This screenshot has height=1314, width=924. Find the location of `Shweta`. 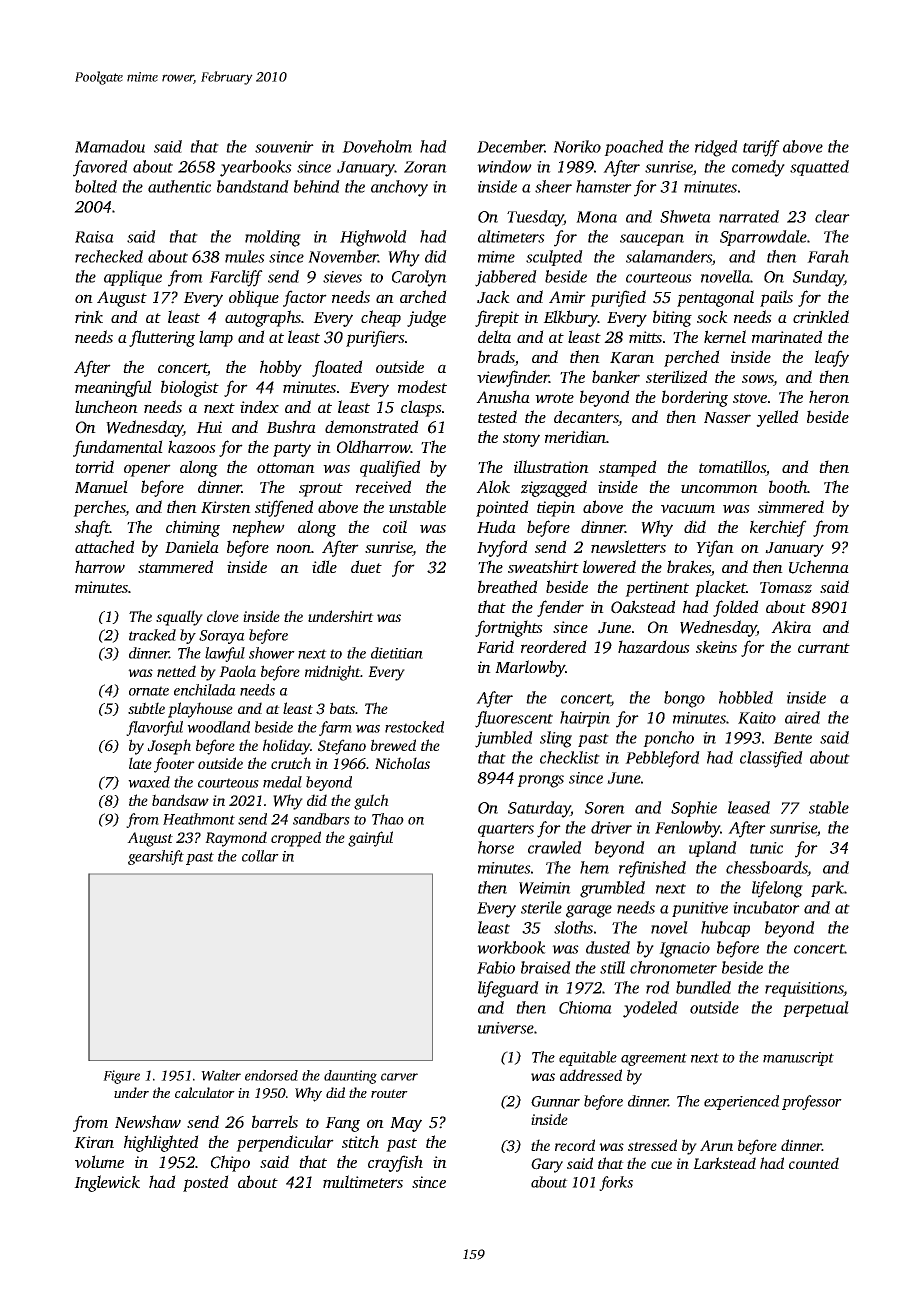

Shweta is located at coordinates (685, 216).
